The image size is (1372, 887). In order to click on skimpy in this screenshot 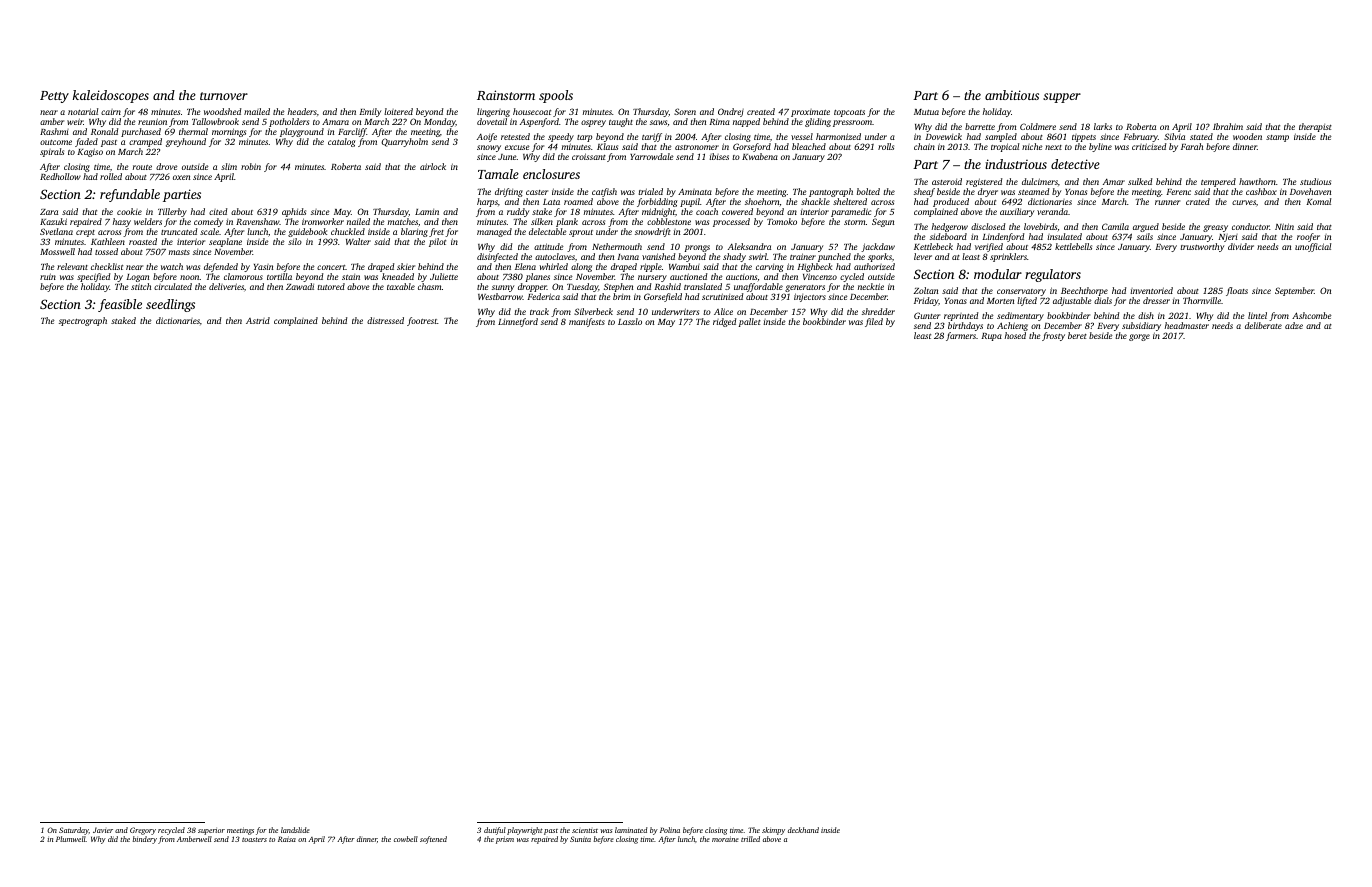, I will do `click(773, 831)`.
